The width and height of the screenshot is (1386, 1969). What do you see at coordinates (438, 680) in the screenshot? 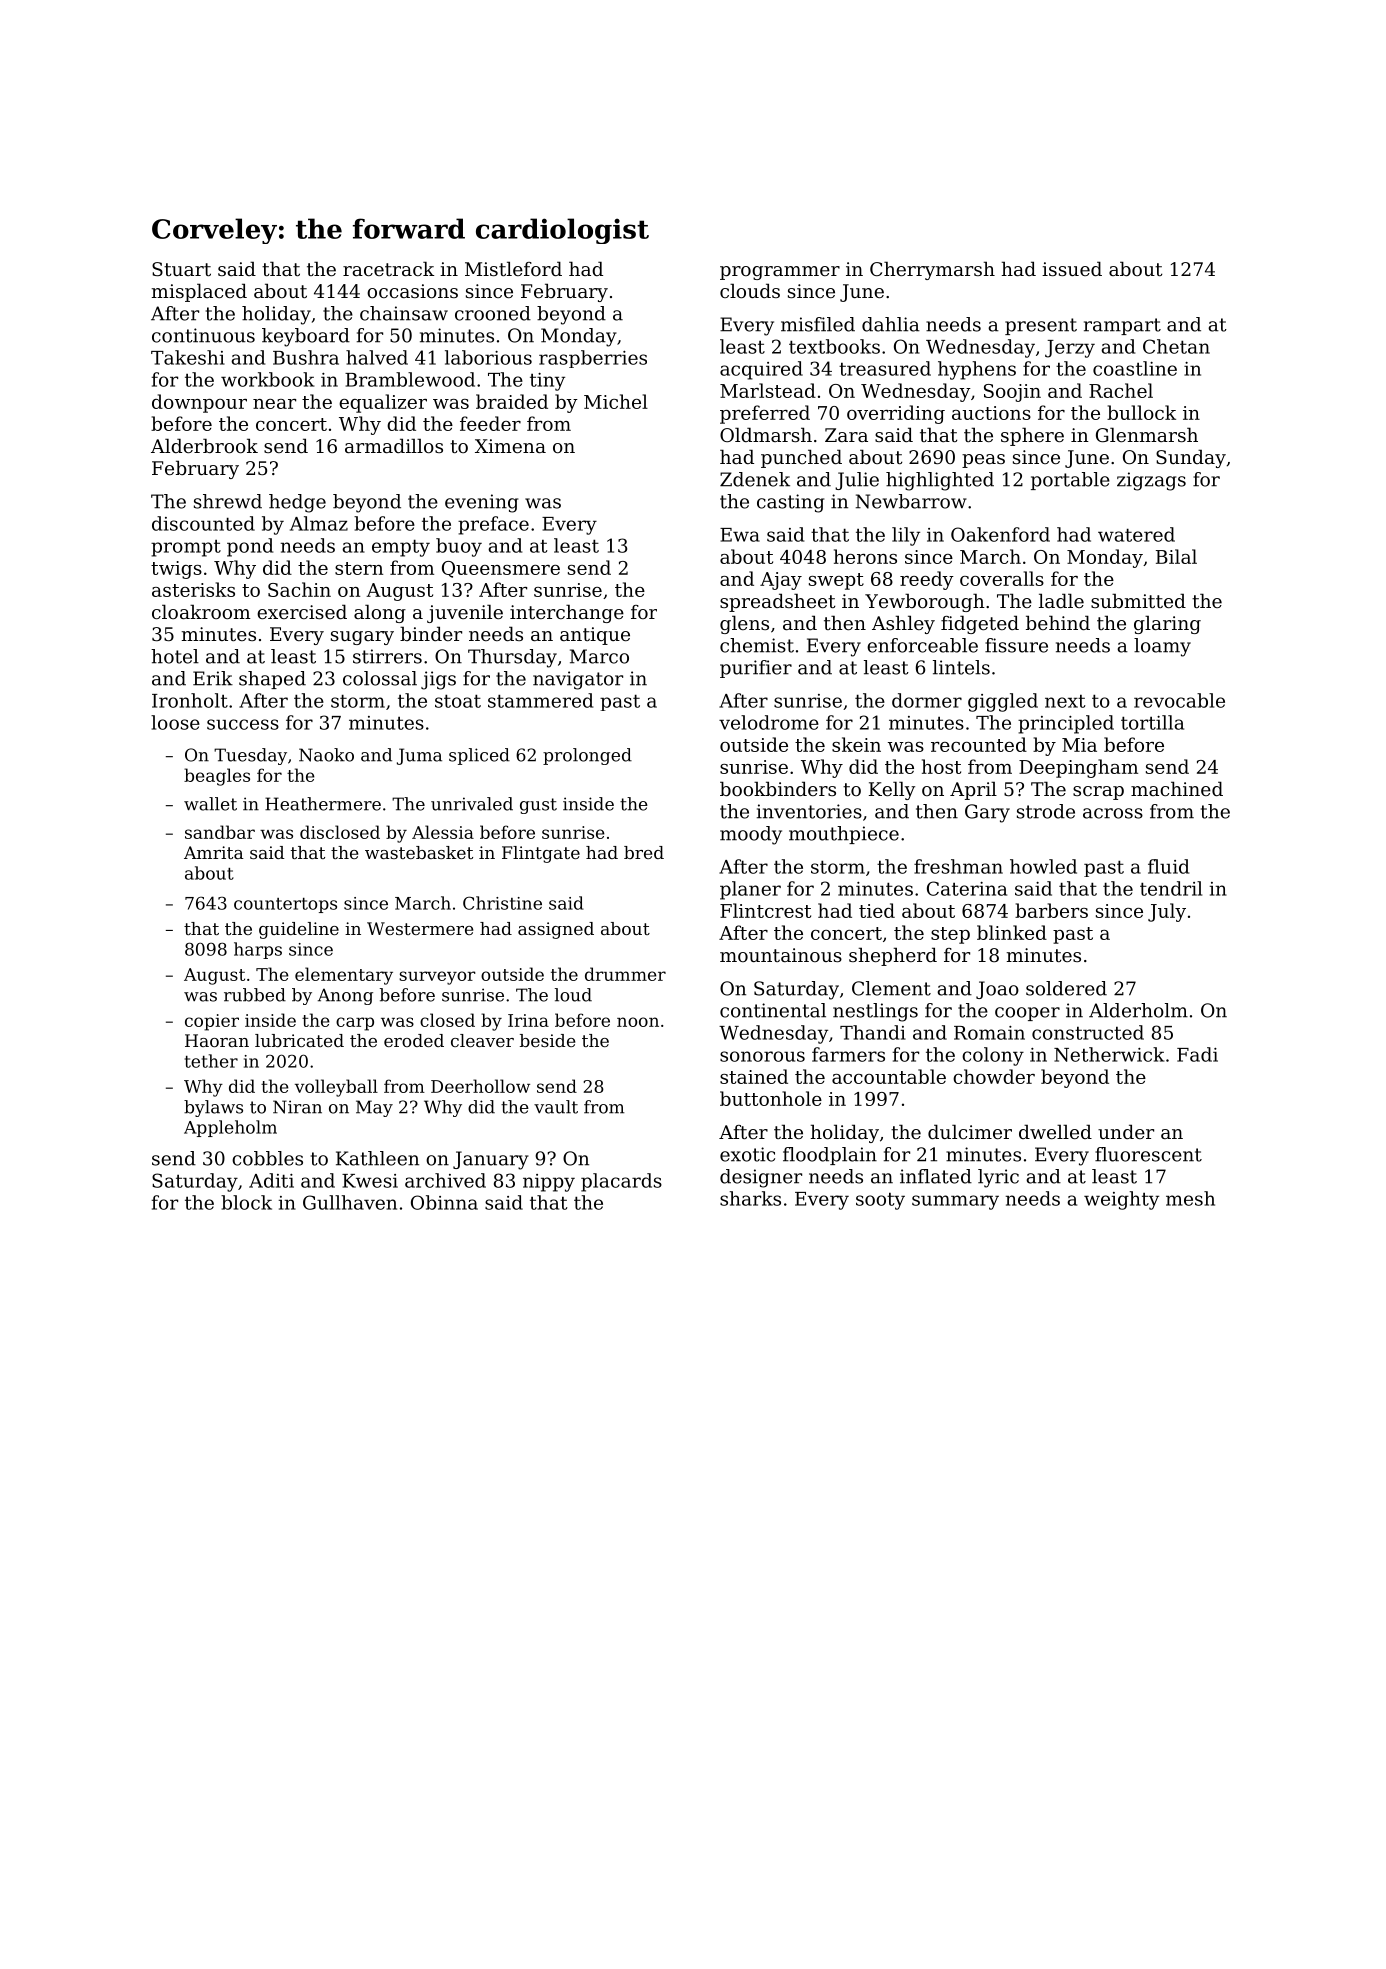
I see `jigs` at bounding box center [438, 680].
